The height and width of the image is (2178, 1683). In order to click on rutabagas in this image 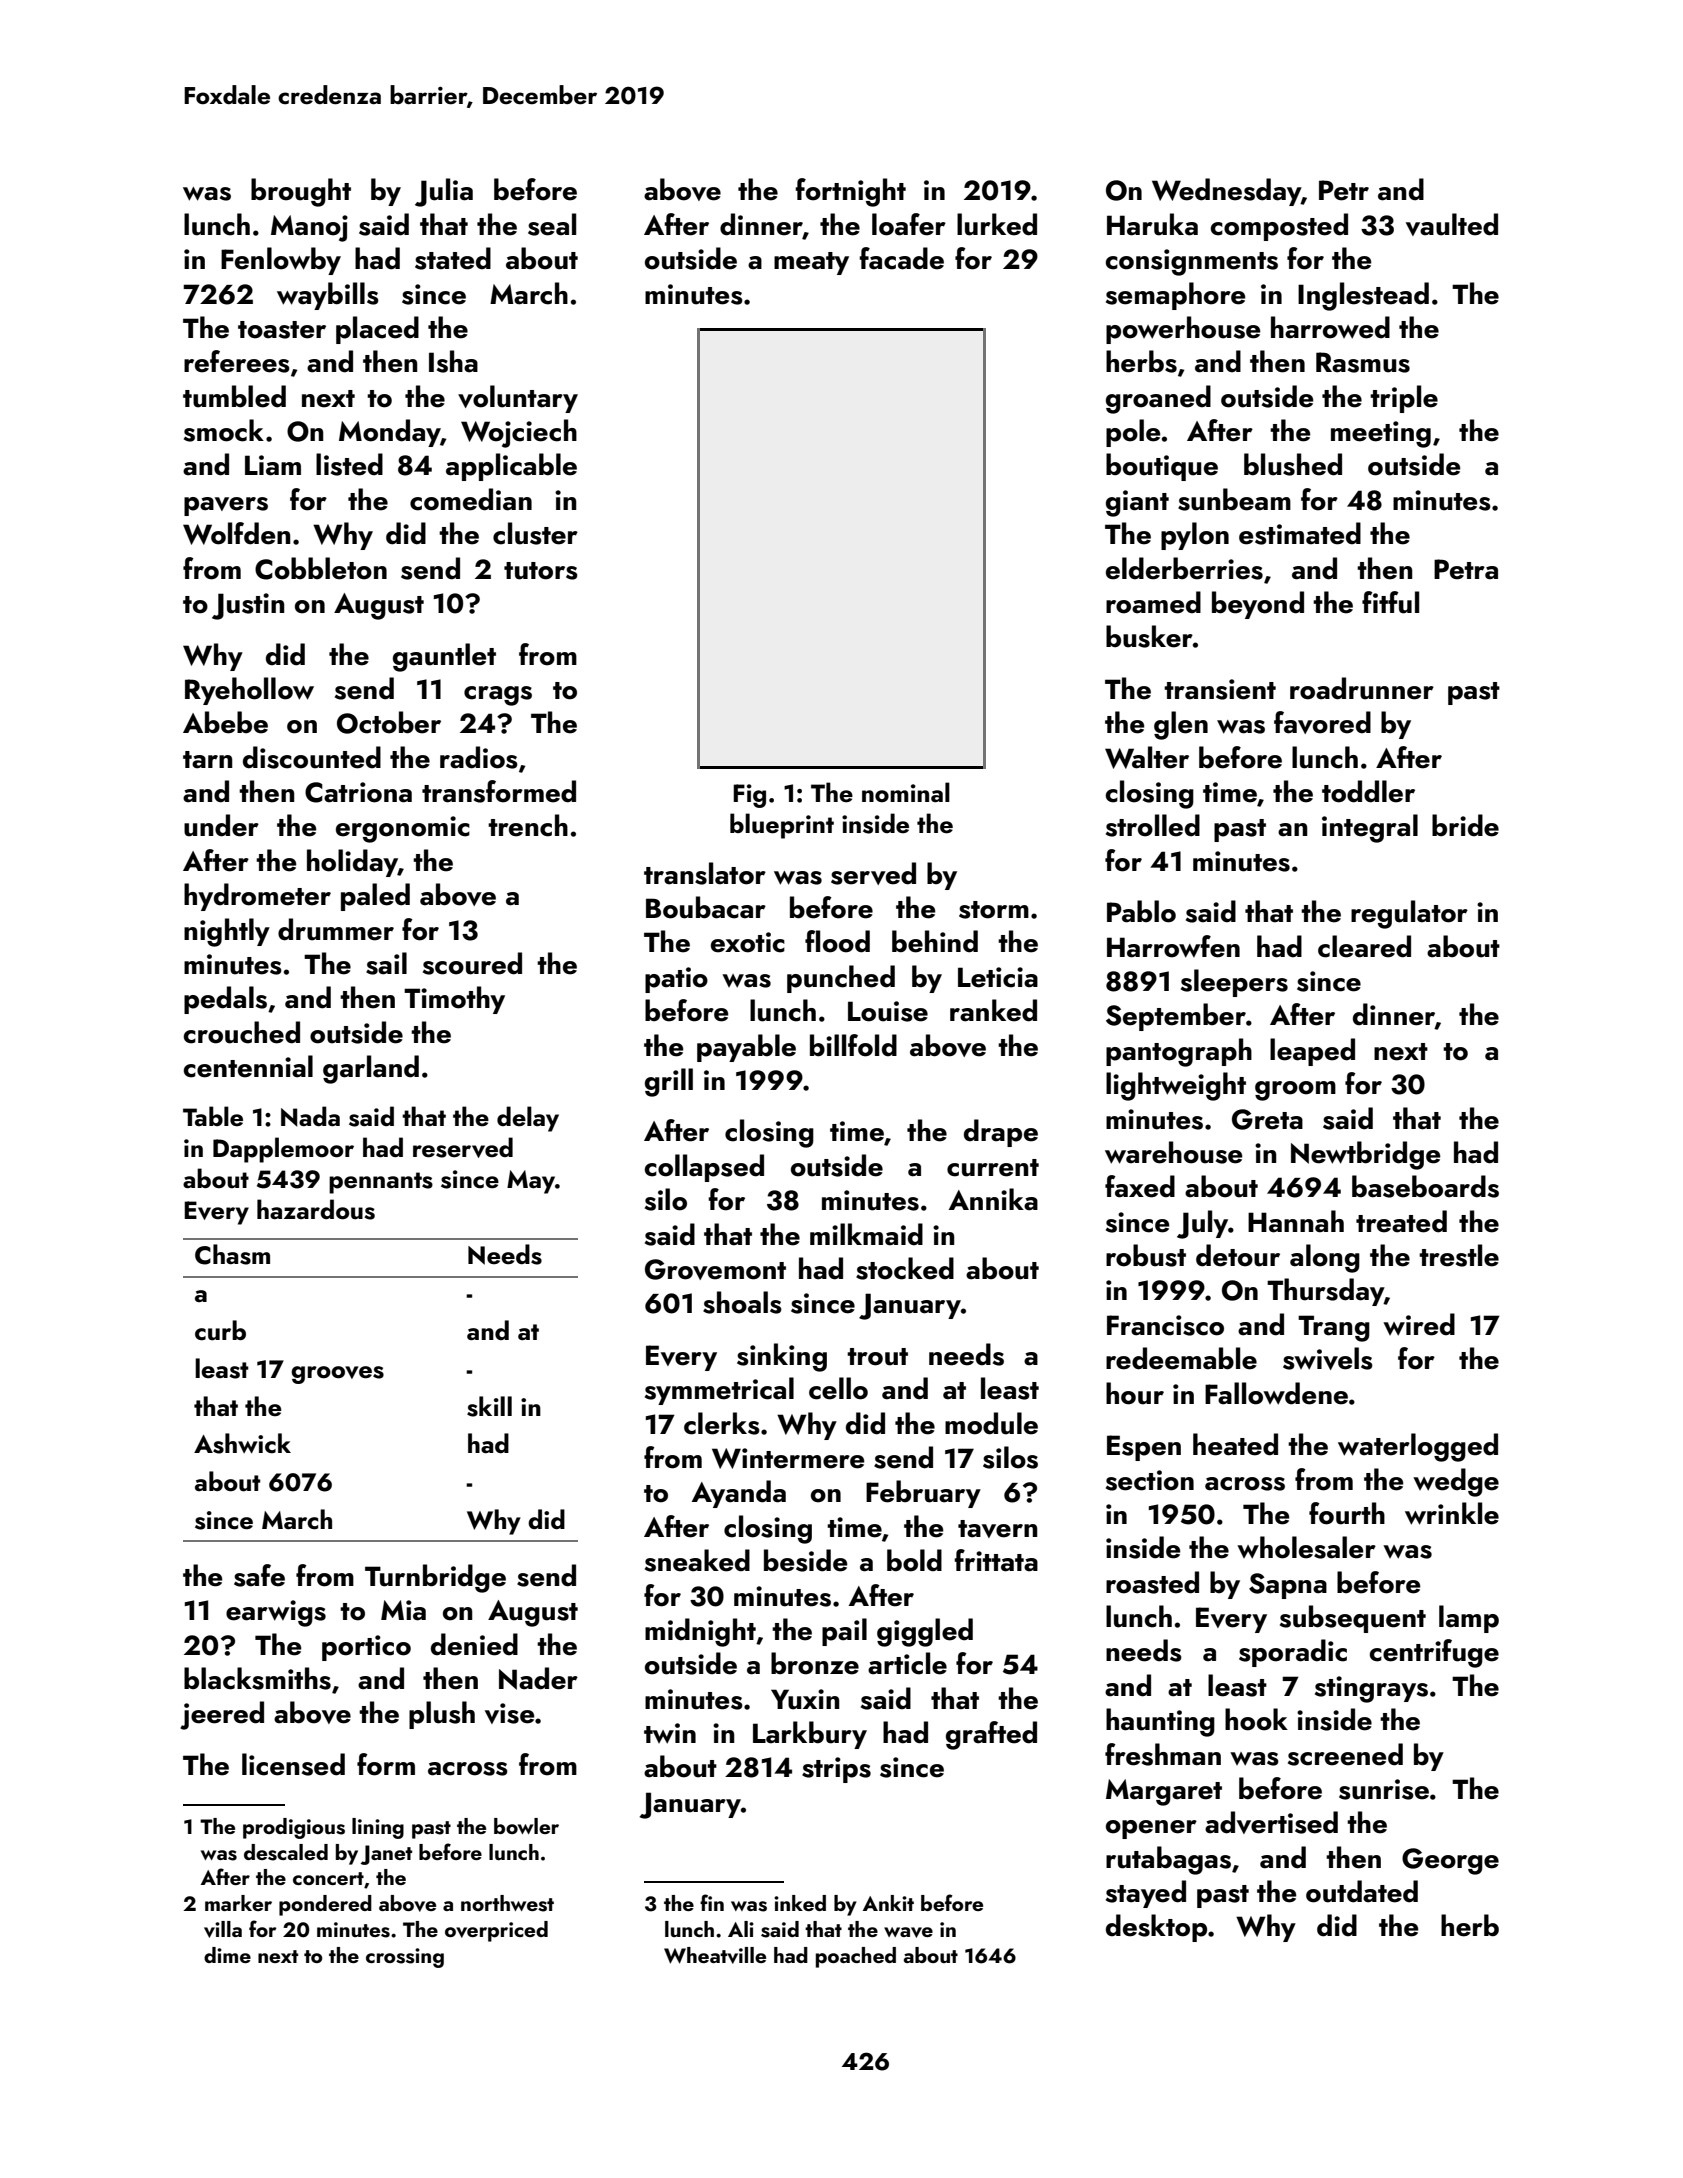, I will do `click(1168, 1860)`.
